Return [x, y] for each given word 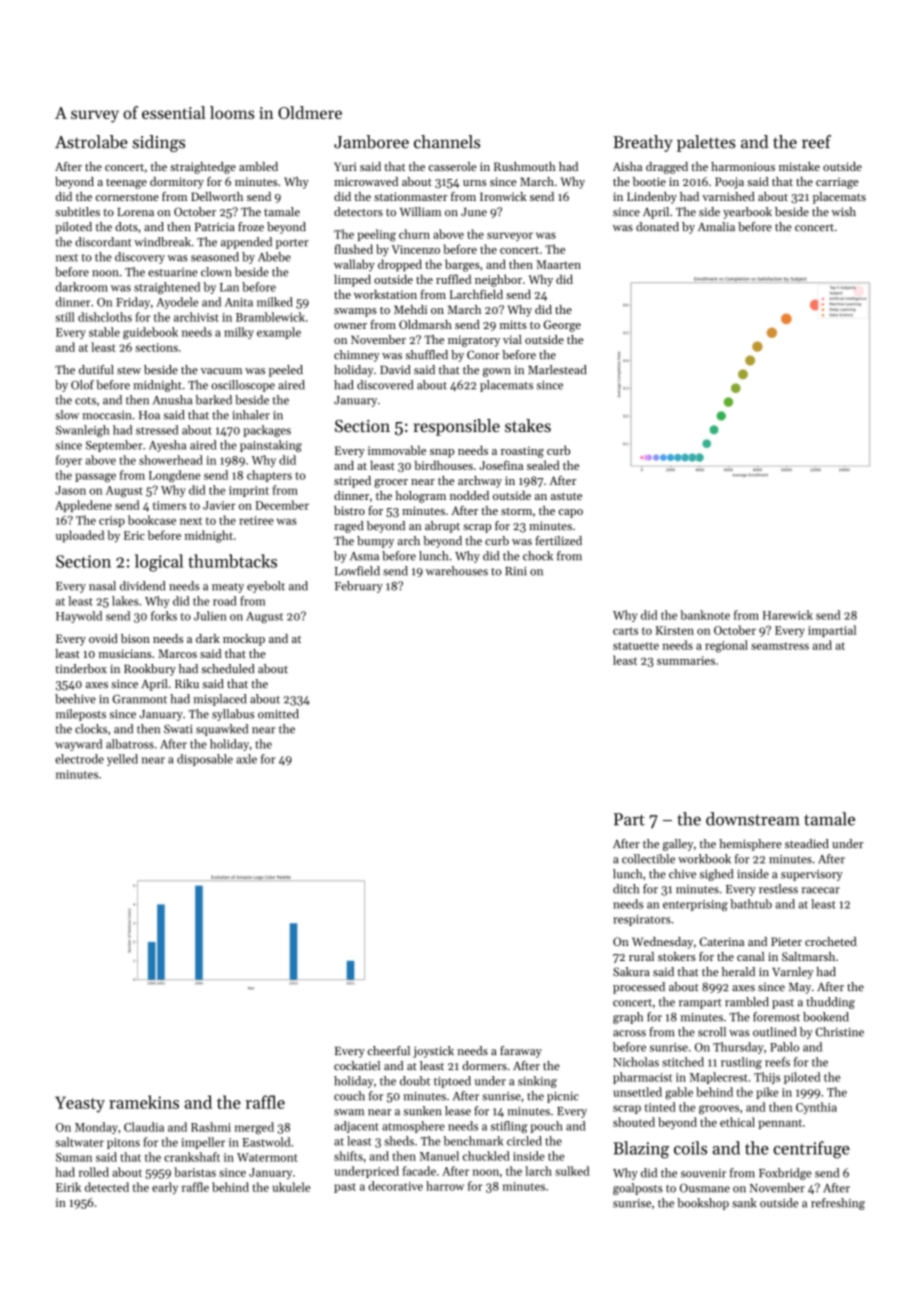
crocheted [831, 941]
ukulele [291, 1187]
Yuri [345, 166]
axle [246, 759]
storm [516, 511]
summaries [686, 660]
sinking [537, 1082]
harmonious [743, 166]
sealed [543, 465]
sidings [159, 143]
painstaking [271, 446]
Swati [178, 729]
